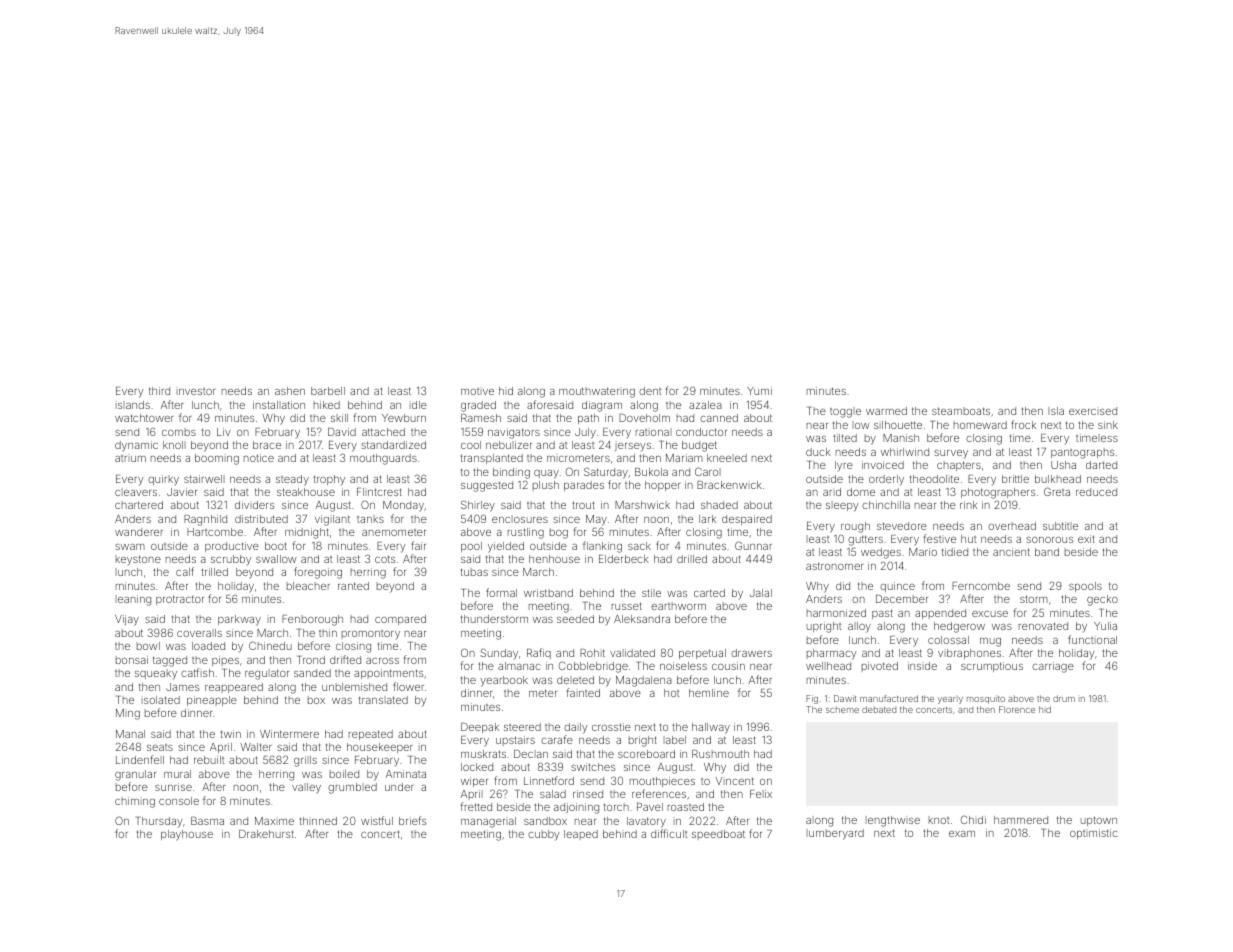  I want to click on carafe, so click(557, 739).
